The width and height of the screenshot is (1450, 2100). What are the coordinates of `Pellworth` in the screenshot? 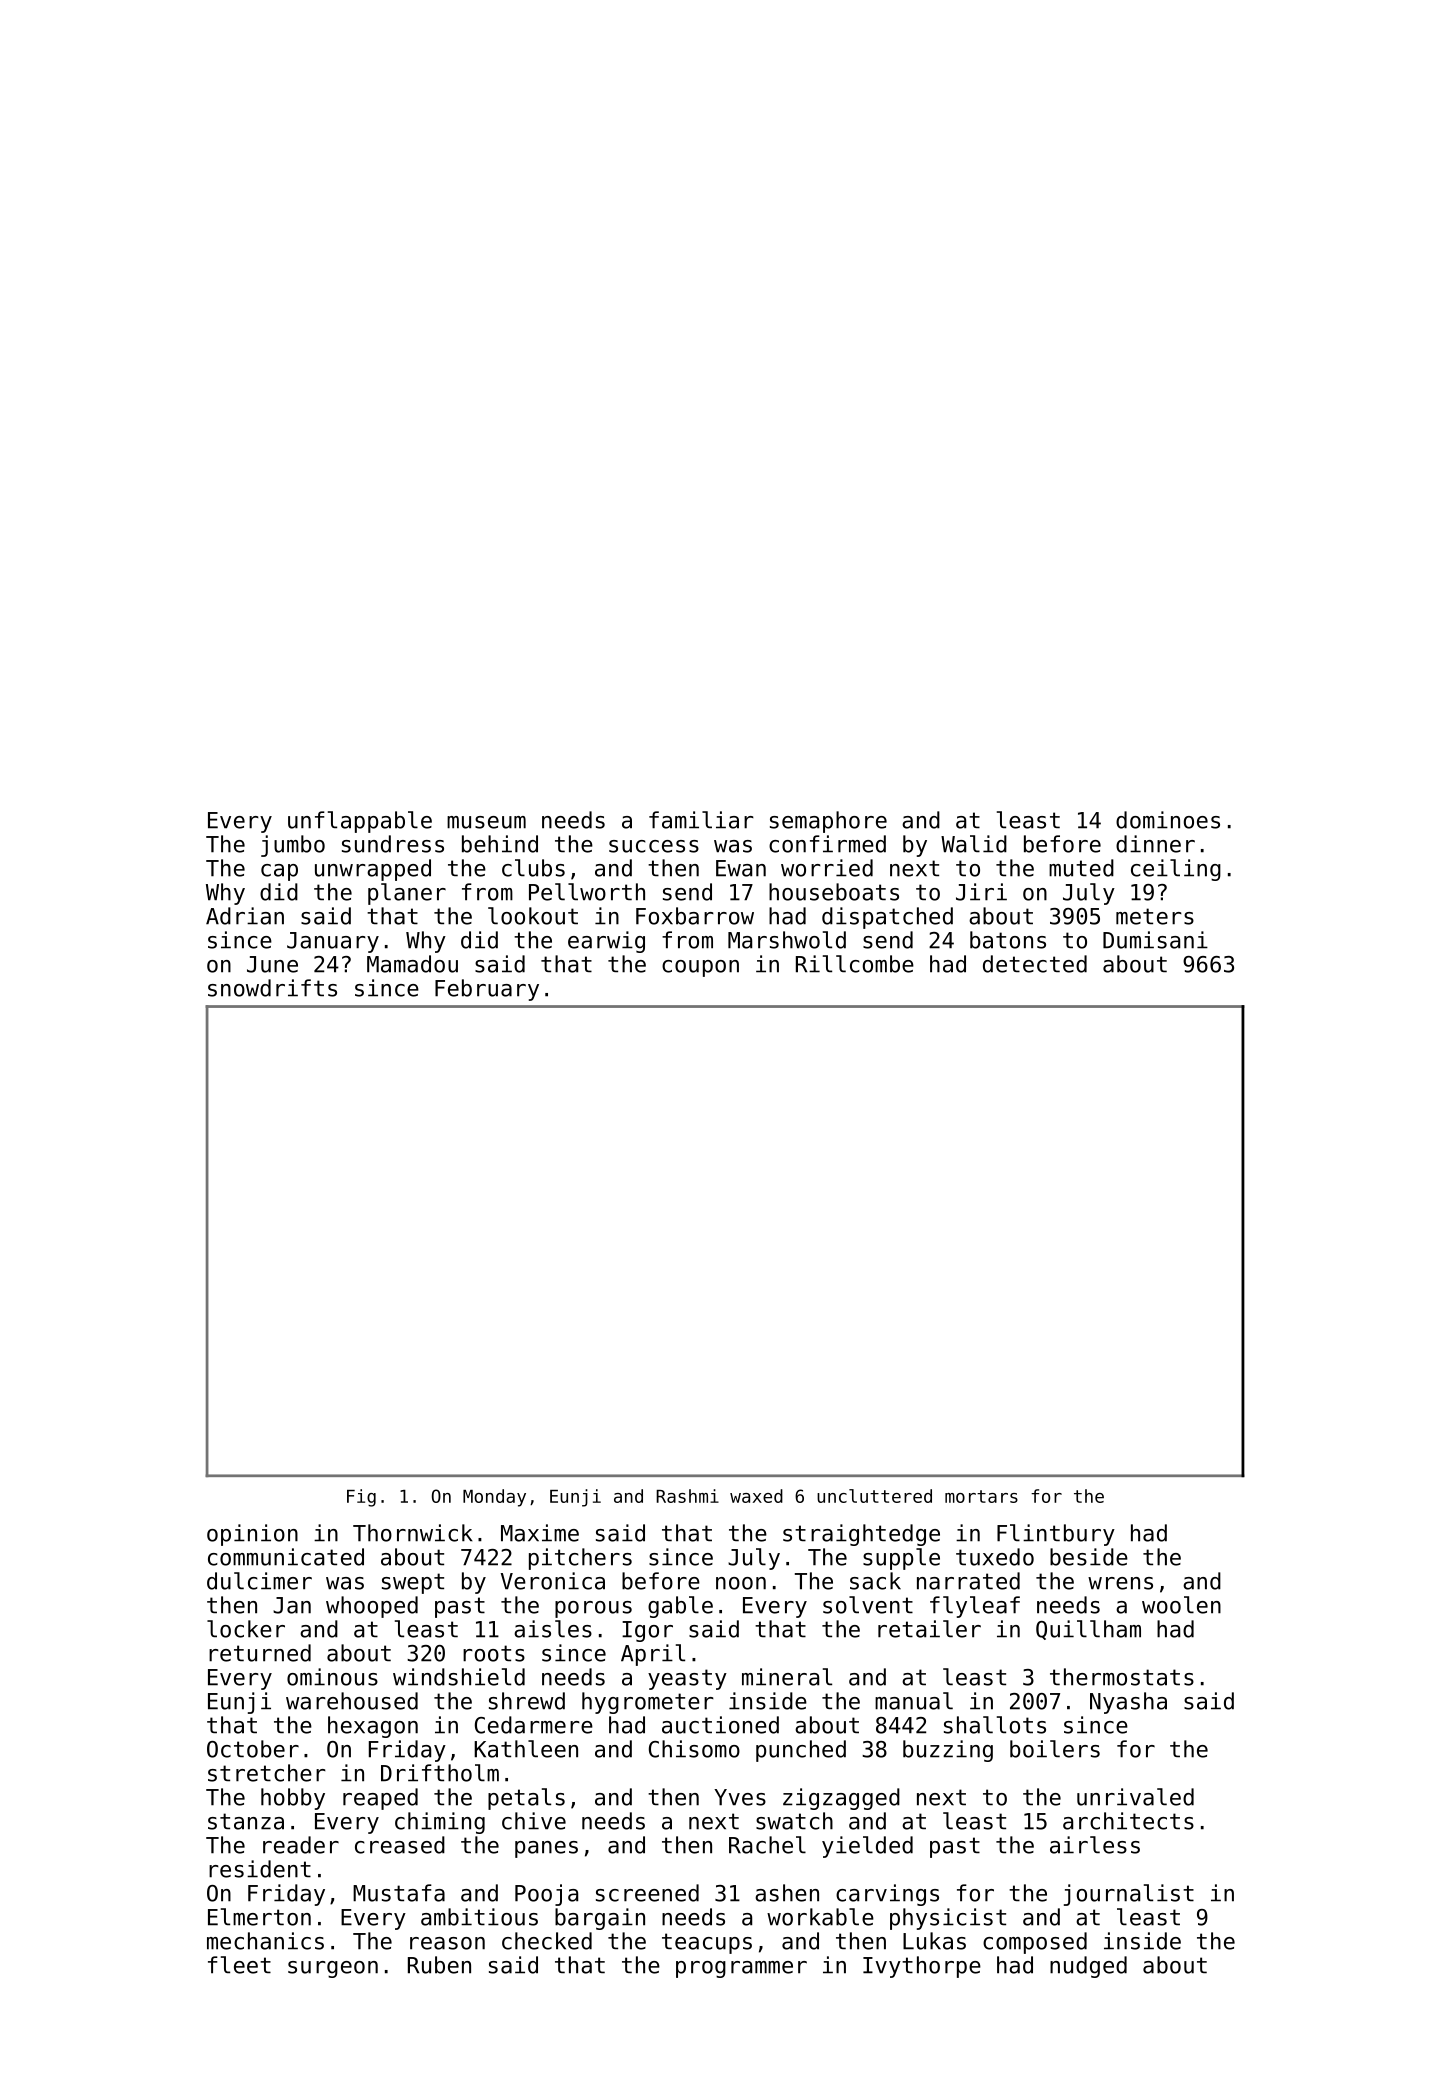 It's located at (587, 892).
